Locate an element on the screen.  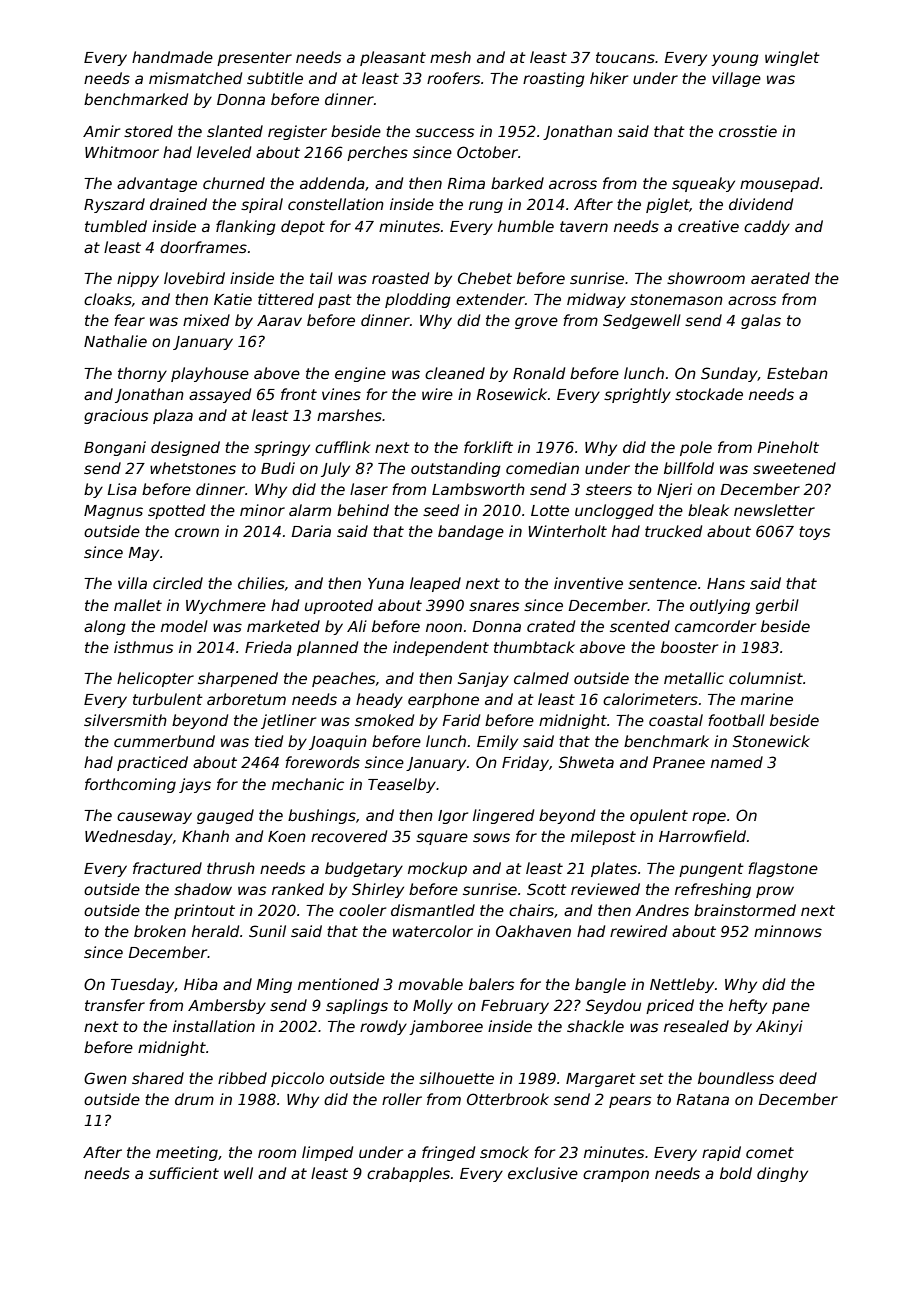
budgetary is located at coordinates (364, 869).
